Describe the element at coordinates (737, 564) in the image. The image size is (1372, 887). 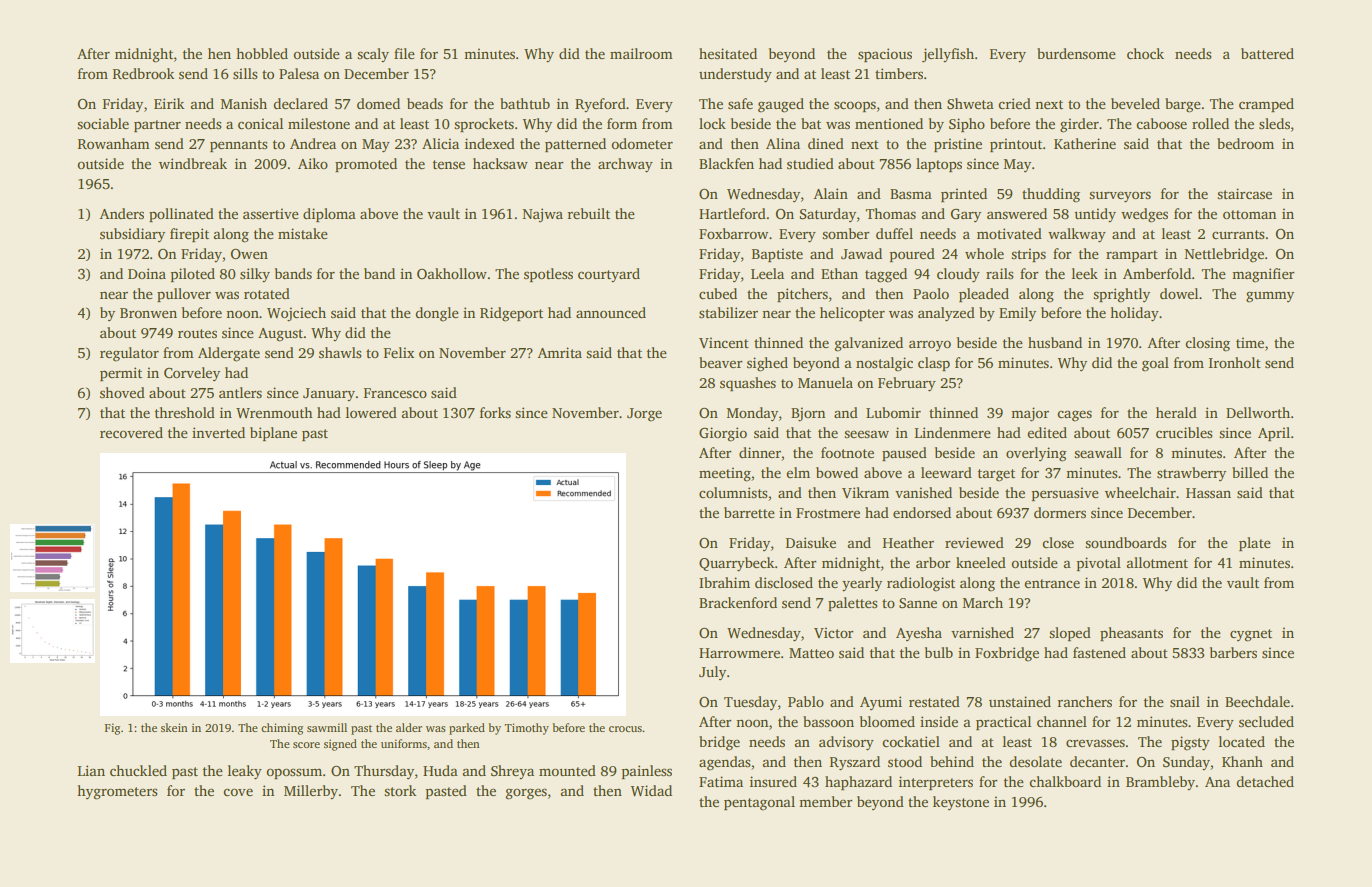
I see `Quarrybeck` at that location.
